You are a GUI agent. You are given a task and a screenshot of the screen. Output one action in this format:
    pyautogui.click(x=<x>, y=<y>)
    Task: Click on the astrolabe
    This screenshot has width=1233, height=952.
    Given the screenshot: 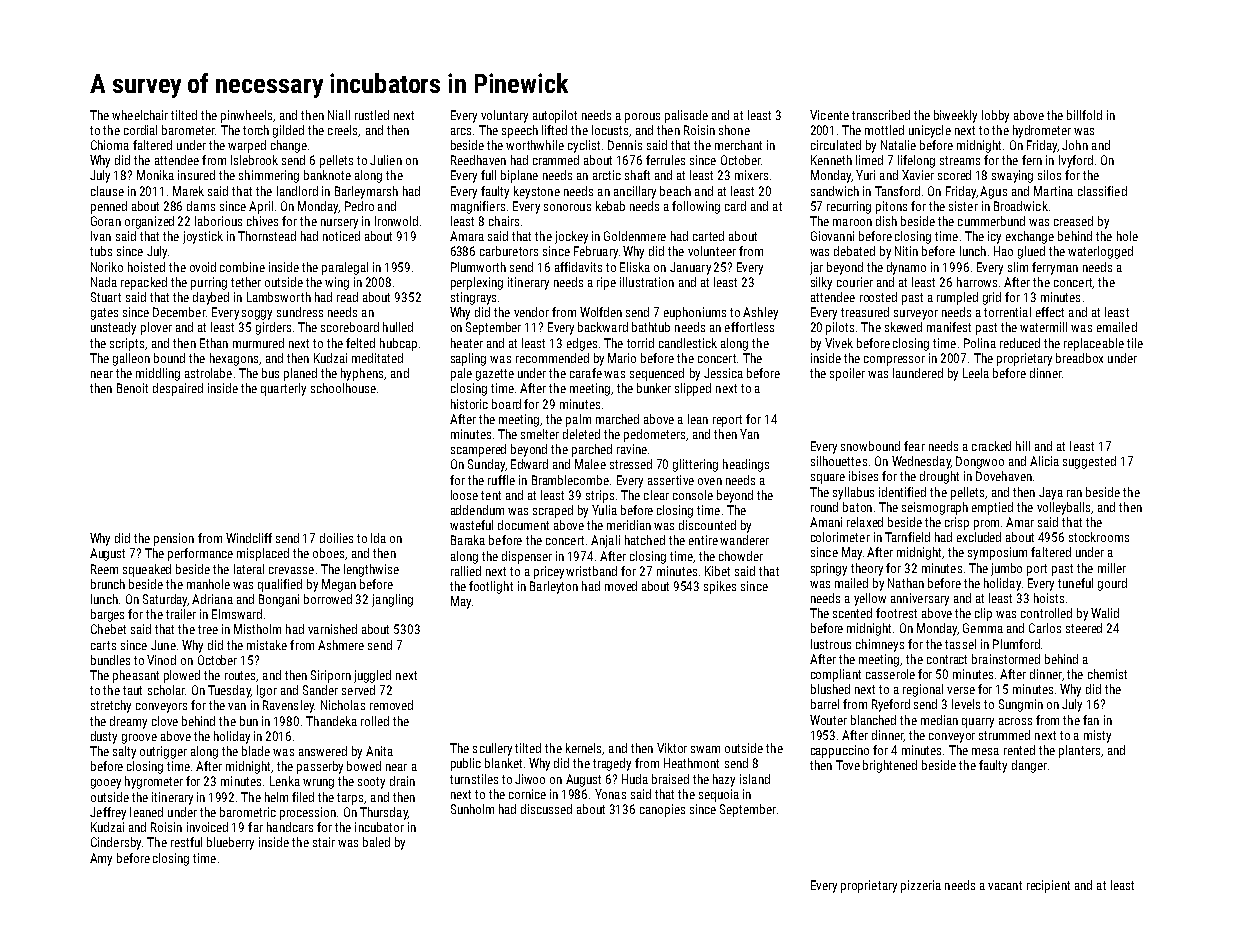 What is the action you would take?
    pyautogui.click(x=208, y=373)
